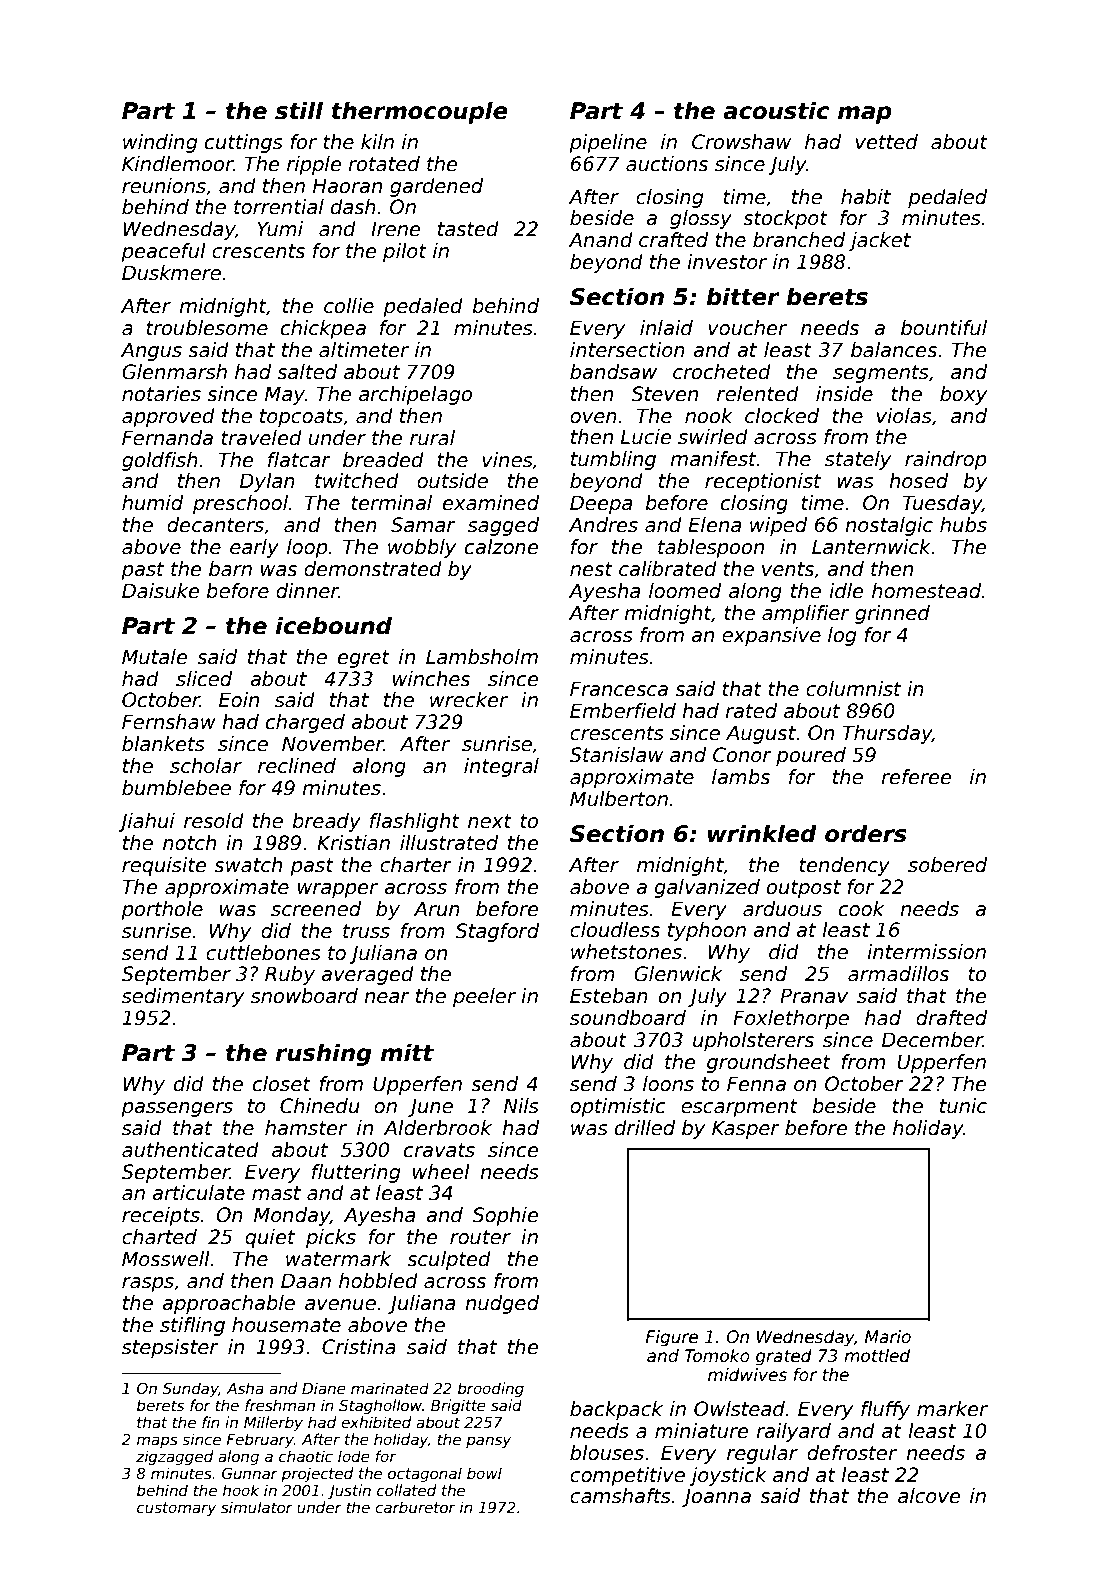 This screenshot has height=1569, width=1109. Describe the element at coordinates (620, 1496) in the screenshot. I see `camshafts` at that location.
